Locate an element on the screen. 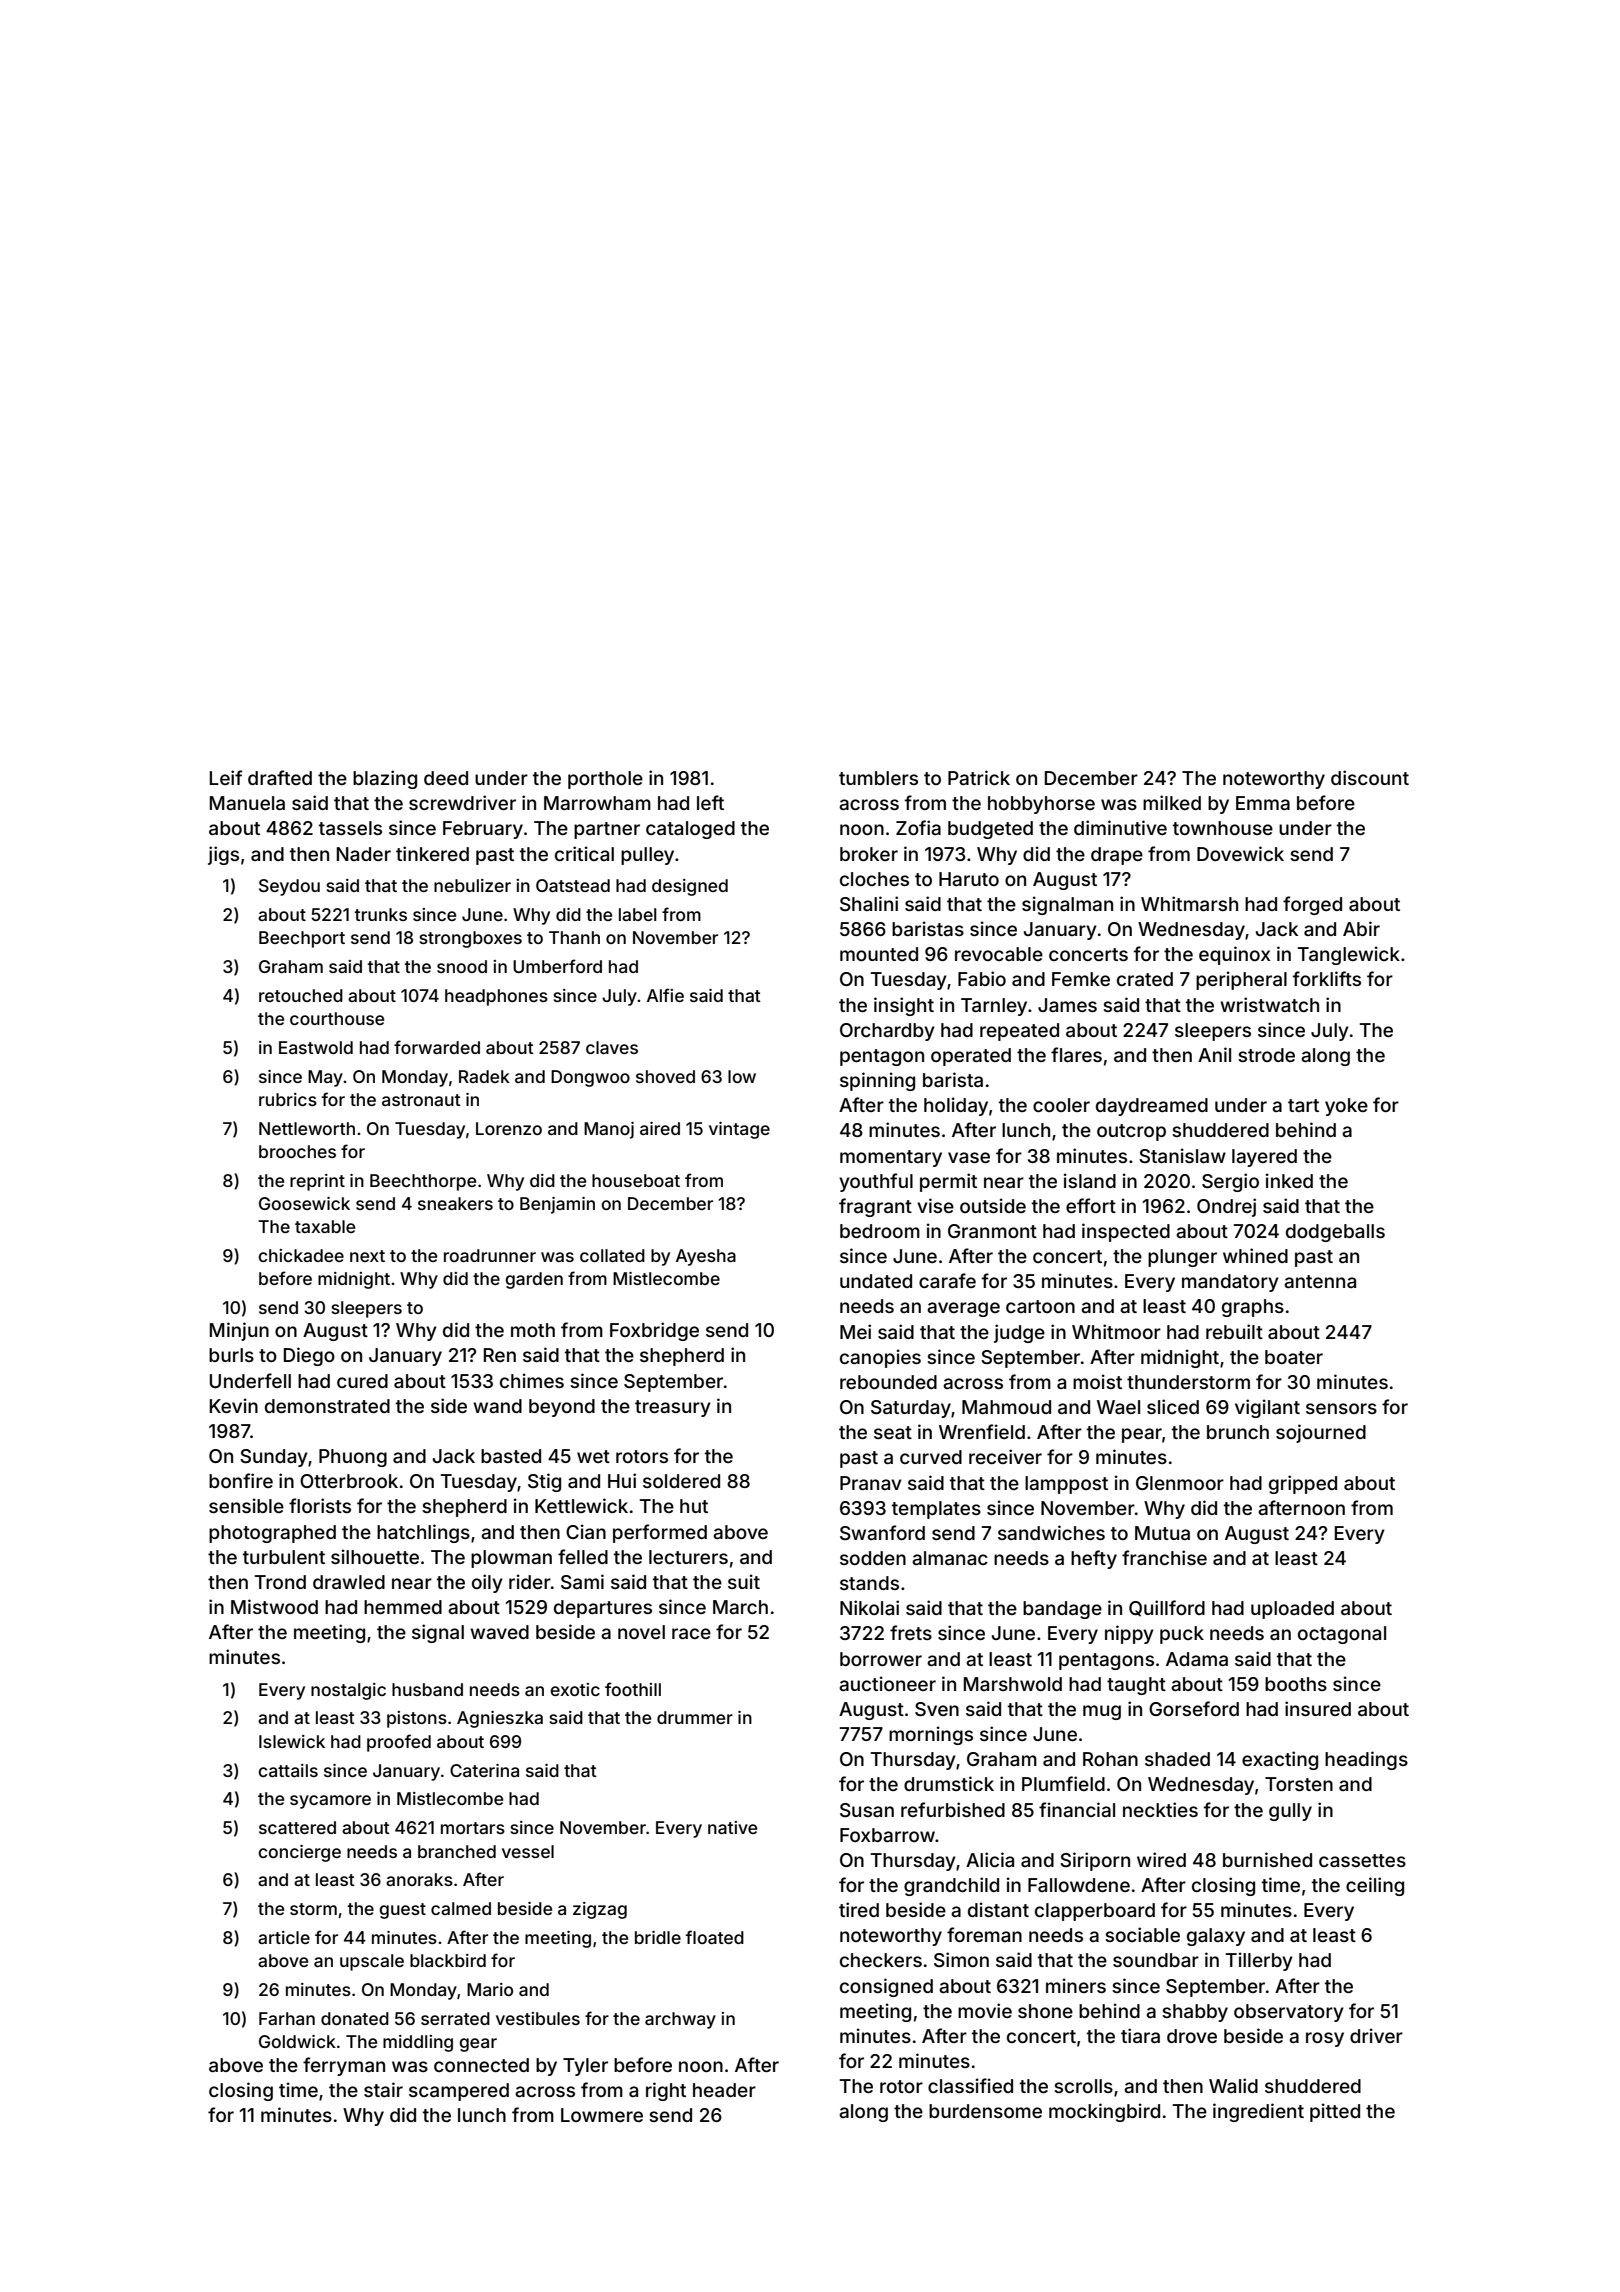 The height and width of the screenshot is (2292, 1620). vase is located at coordinates (969, 1157).
